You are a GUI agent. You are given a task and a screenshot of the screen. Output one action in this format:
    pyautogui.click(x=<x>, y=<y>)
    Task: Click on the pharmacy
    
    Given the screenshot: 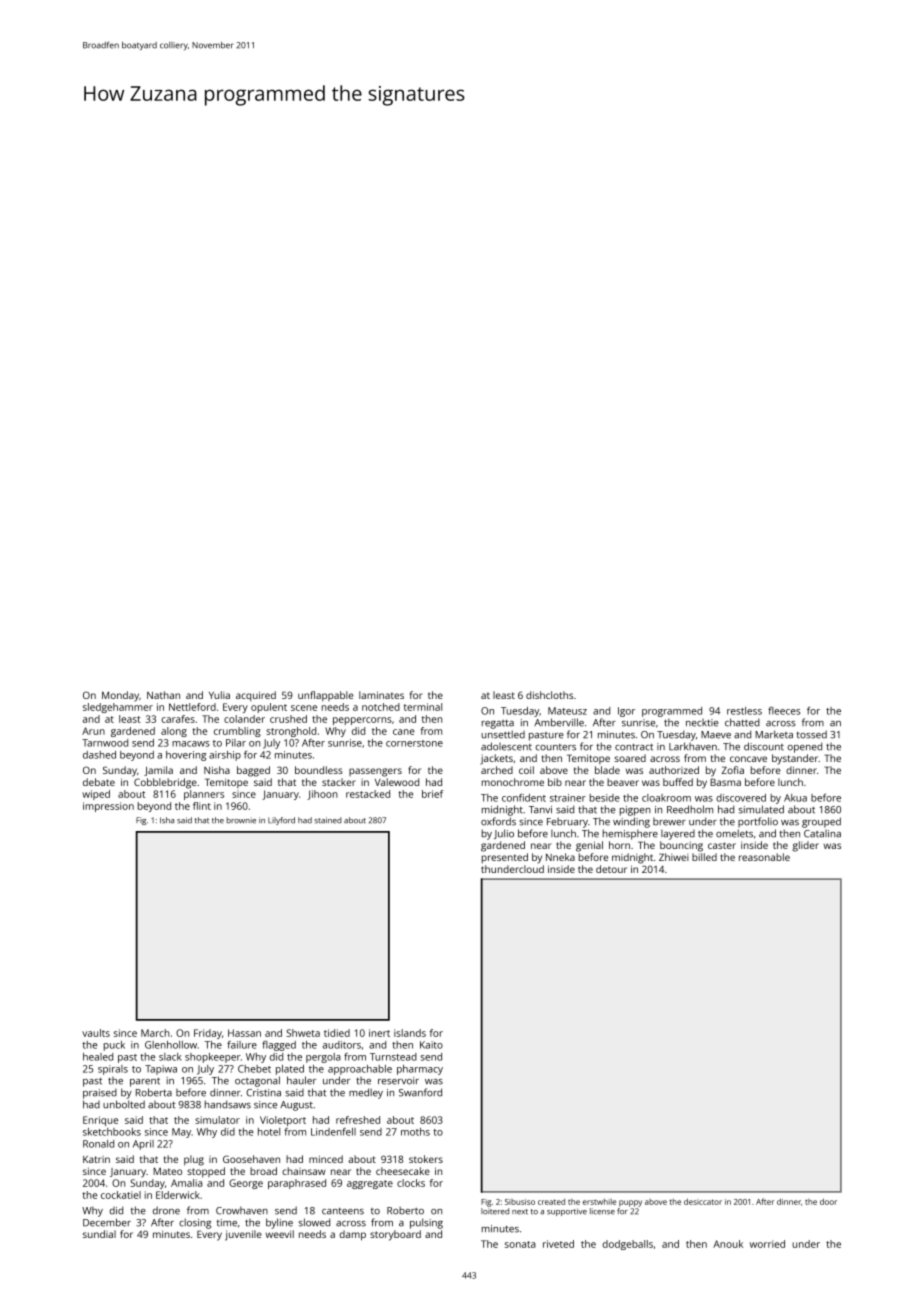 What is the action you would take?
    pyautogui.click(x=420, y=1070)
